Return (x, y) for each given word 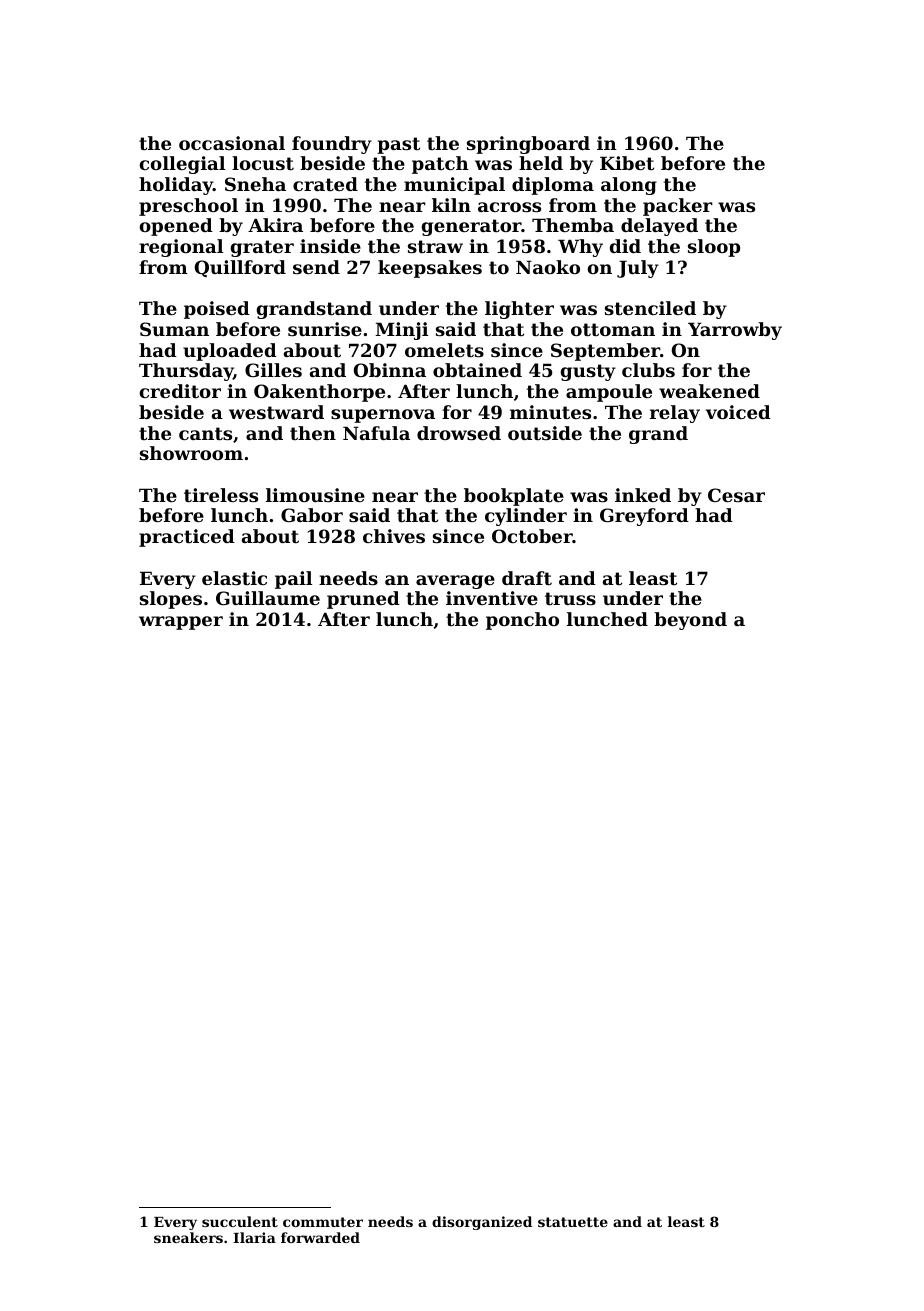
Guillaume (268, 598)
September (605, 352)
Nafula (376, 433)
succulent (240, 1221)
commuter (323, 1222)
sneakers (188, 1237)
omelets (444, 350)
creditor (180, 391)
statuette (573, 1222)
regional (181, 248)
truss (570, 598)
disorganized (482, 1223)
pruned (363, 600)
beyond (690, 621)
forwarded (320, 1237)
